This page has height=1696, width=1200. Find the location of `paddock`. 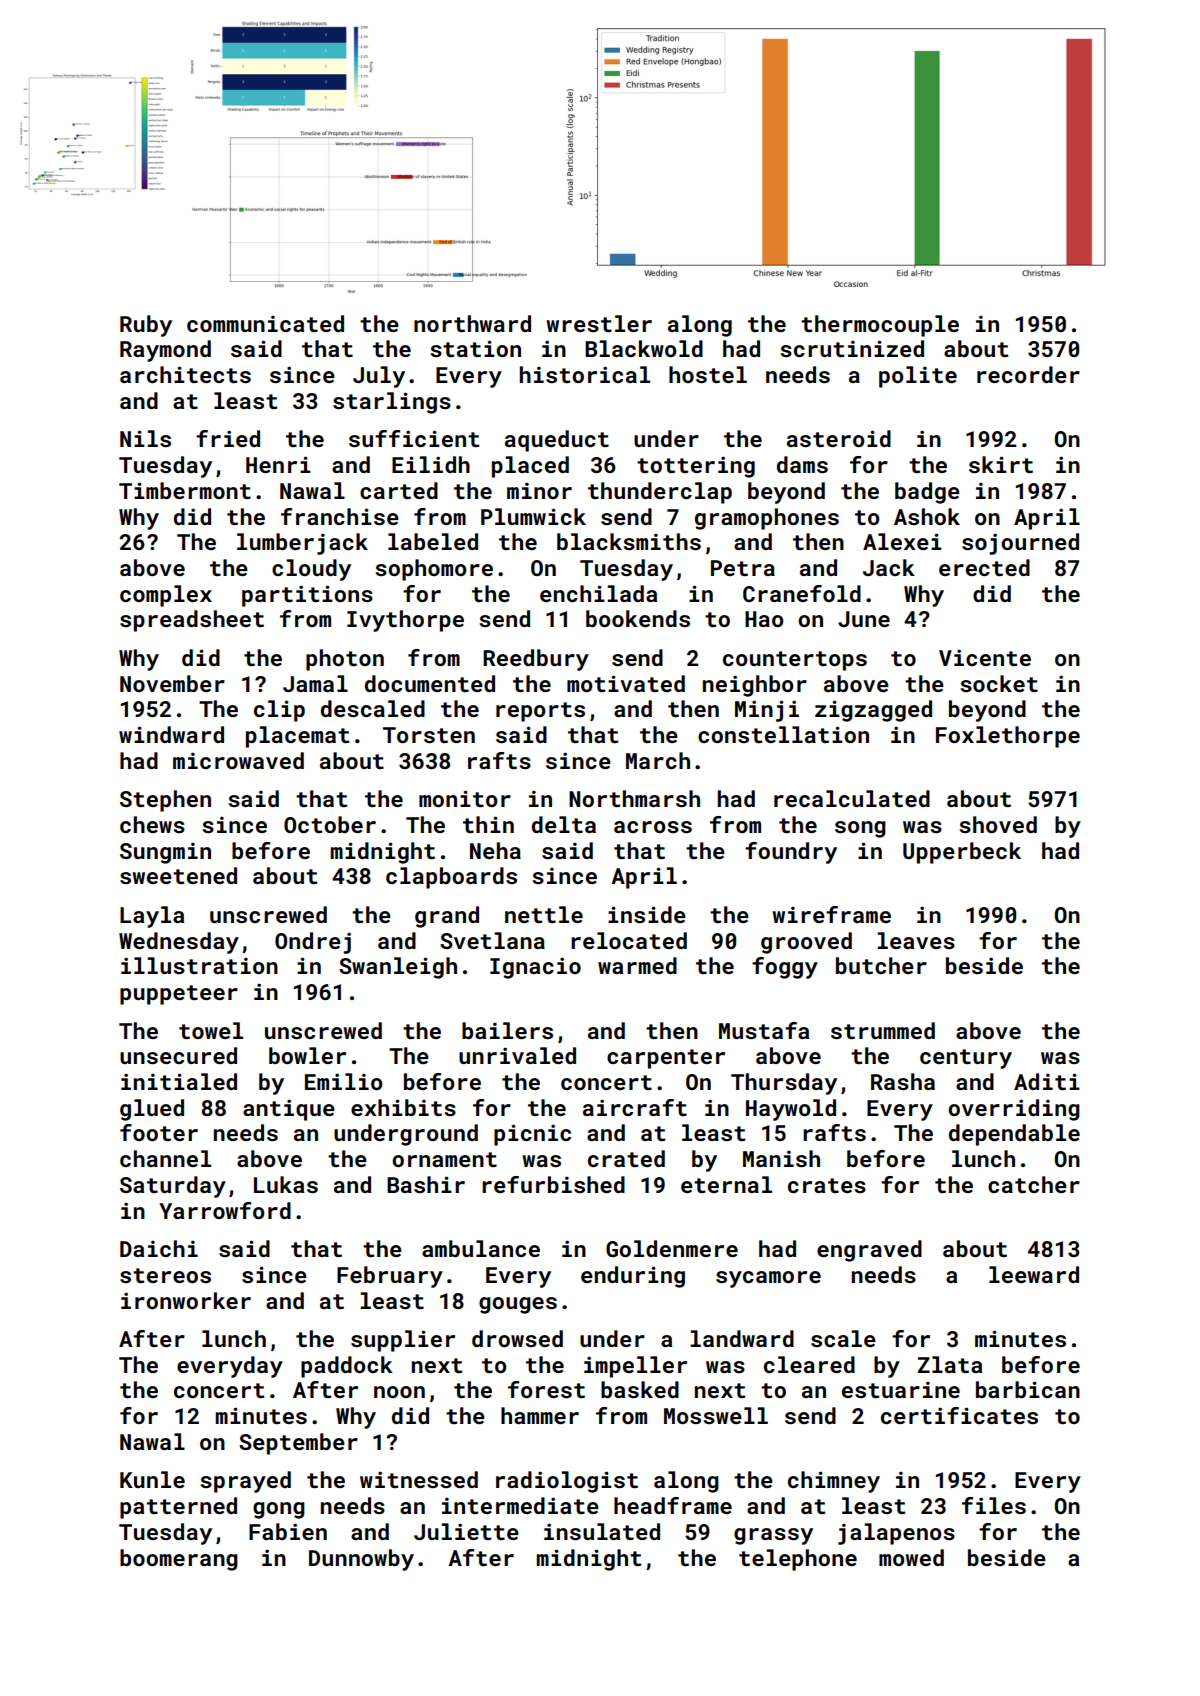

paddock is located at coordinates (347, 1367).
